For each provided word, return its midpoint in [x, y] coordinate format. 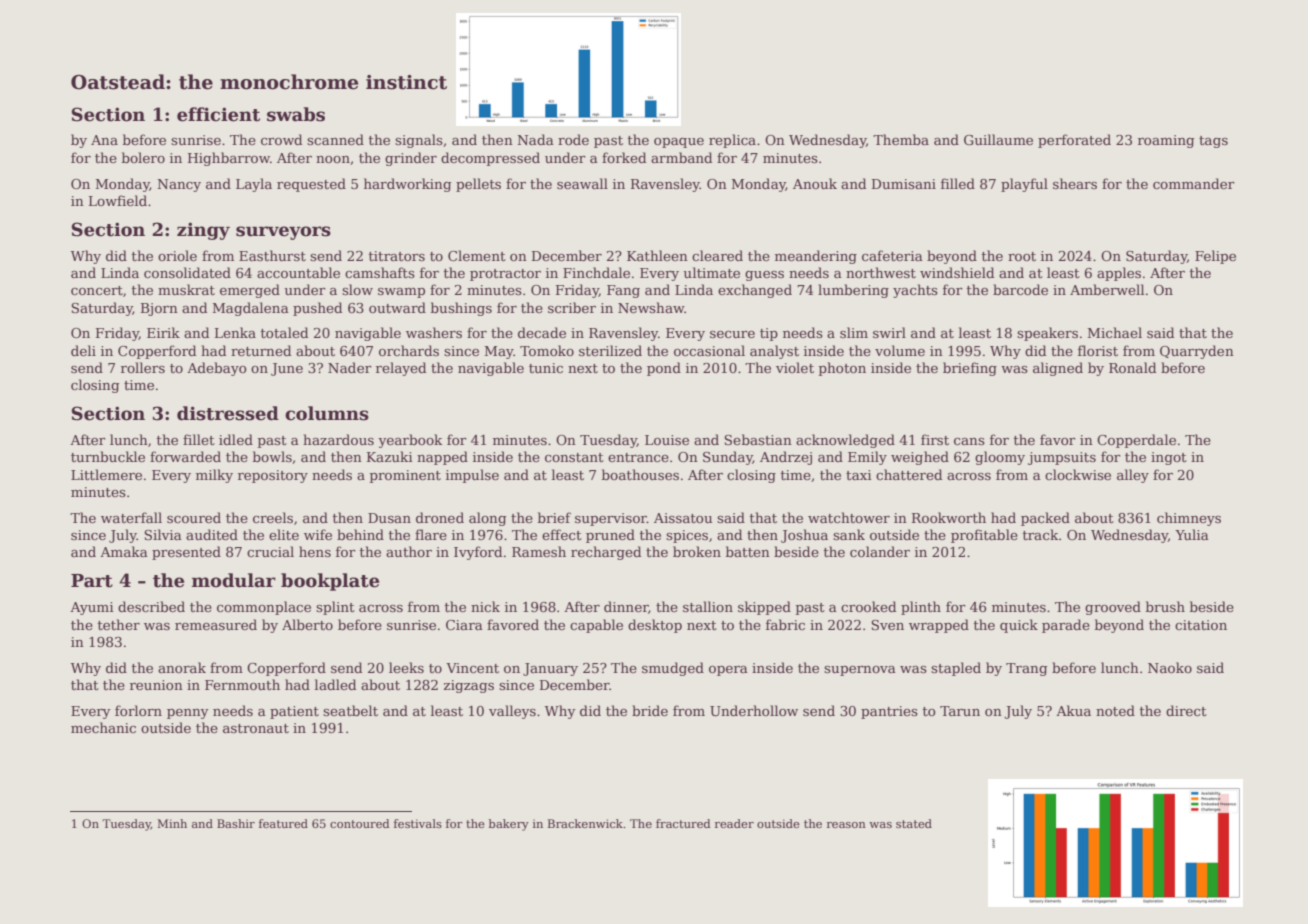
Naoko [1170, 667]
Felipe [1215, 257]
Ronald [1132, 367]
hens [315, 551]
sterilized [610, 350]
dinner [626, 606]
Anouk [815, 183]
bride [650, 710]
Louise [667, 440]
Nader [350, 367]
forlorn [138, 710]
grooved [1113, 608]
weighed [920, 458]
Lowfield [118, 200]
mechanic [103, 727]
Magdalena [251, 309]
